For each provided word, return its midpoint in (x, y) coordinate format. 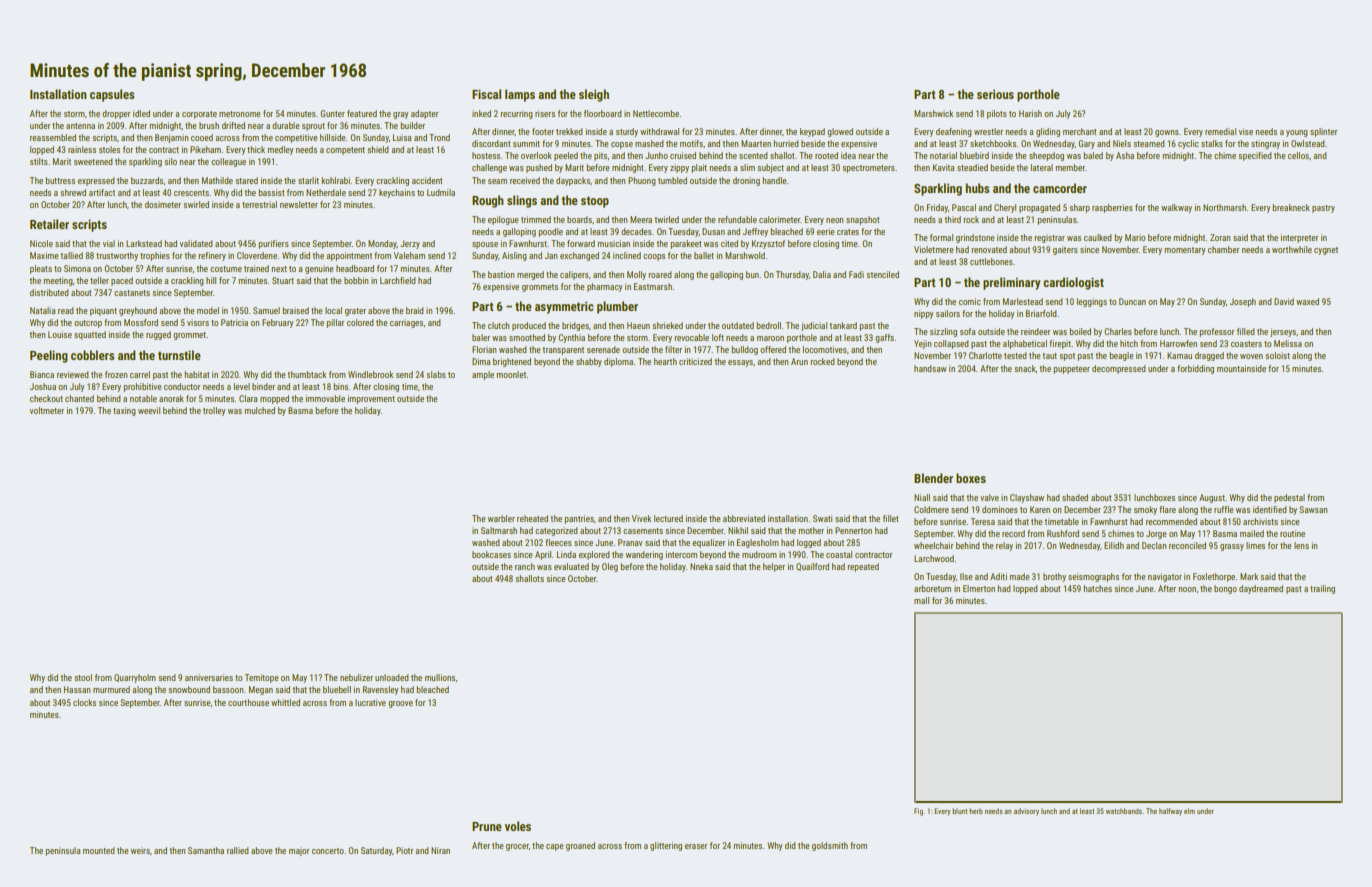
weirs (140, 850)
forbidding (1195, 369)
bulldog (744, 350)
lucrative (370, 702)
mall (921, 600)
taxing (124, 411)
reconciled (1187, 545)
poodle (550, 232)
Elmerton (979, 588)
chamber (1223, 249)
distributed (49, 292)
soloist (1278, 355)
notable (143, 398)
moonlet (511, 374)
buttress (60, 180)
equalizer (708, 543)
